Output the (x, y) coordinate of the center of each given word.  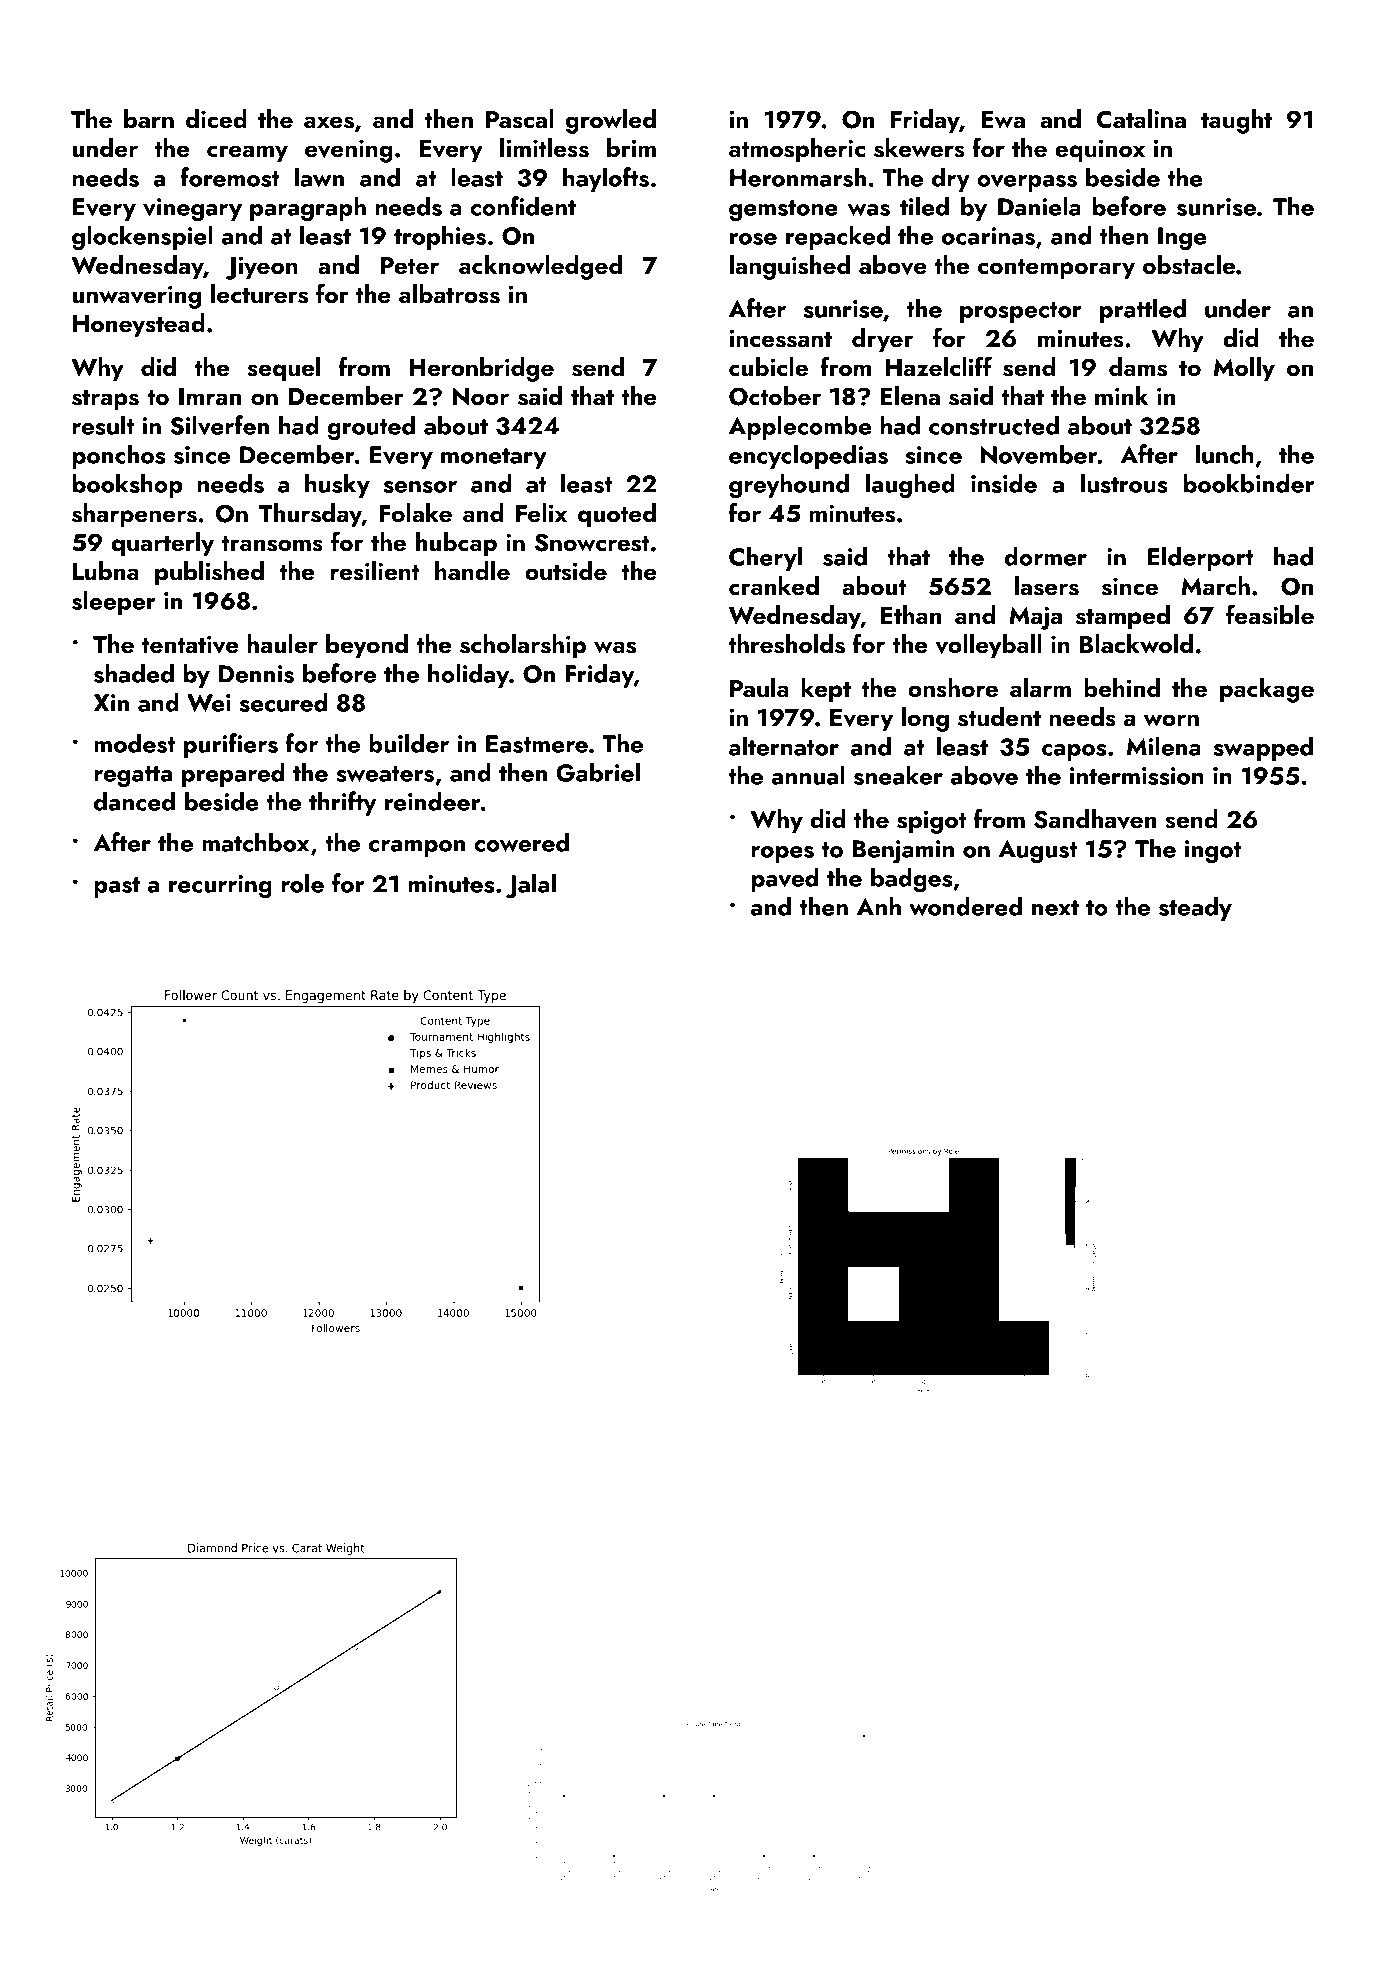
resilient (375, 571)
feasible (1270, 614)
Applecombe (800, 427)
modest (134, 743)
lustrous (1124, 483)
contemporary (1056, 269)
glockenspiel (142, 238)
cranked (774, 585)
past (117, 887)
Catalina (1141, 119)
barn (149, 118)
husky (337, 485)
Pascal (520, 119)
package (1267, 690)
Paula (759, 688)
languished (790, 267)
